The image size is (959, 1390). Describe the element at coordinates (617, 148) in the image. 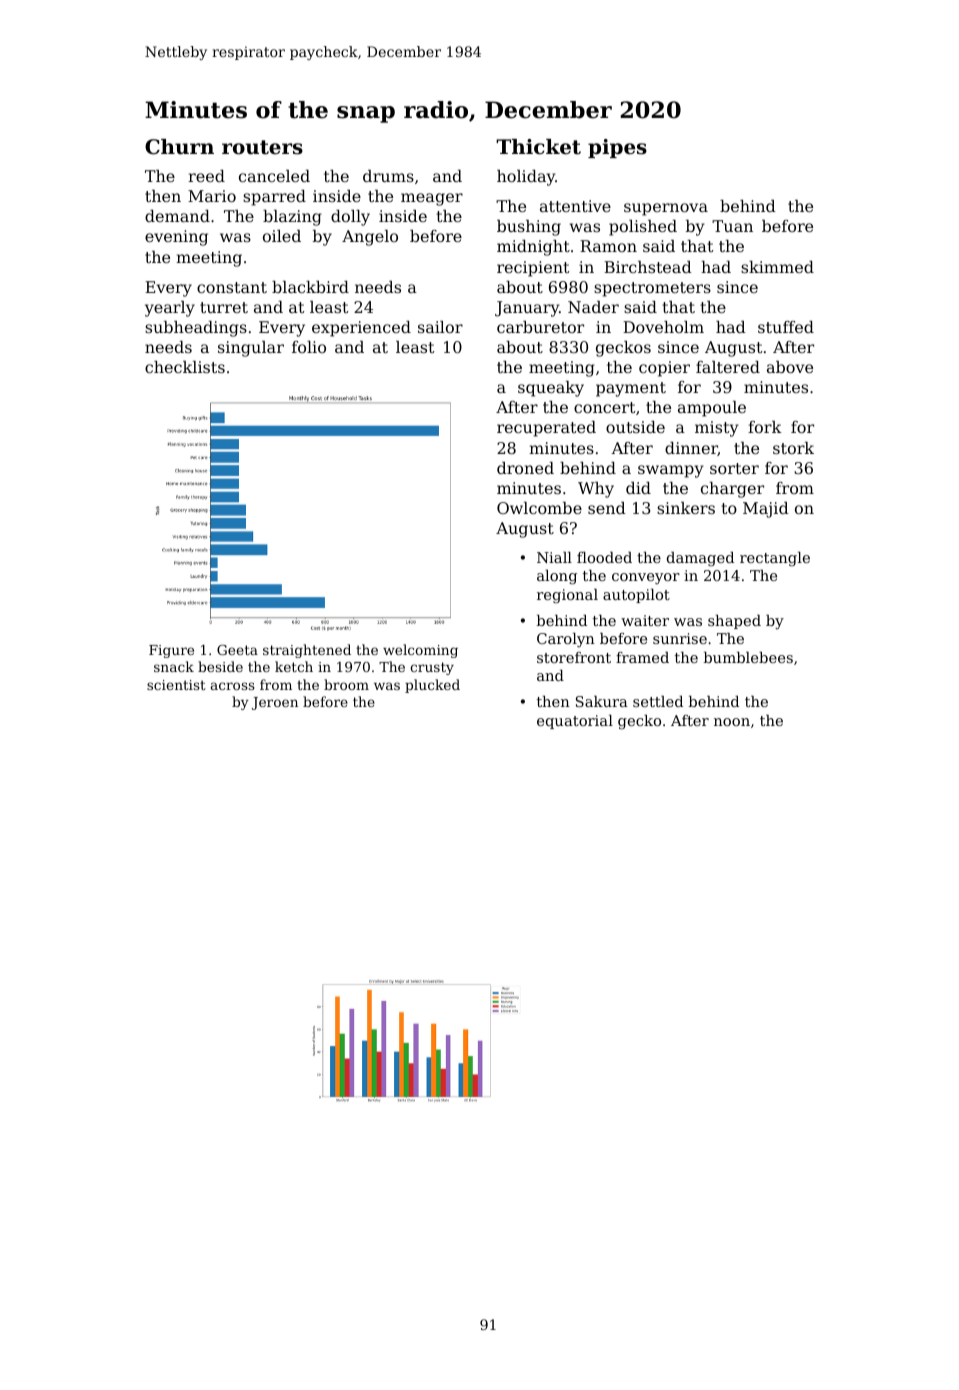

I see `pipes` at that location.
